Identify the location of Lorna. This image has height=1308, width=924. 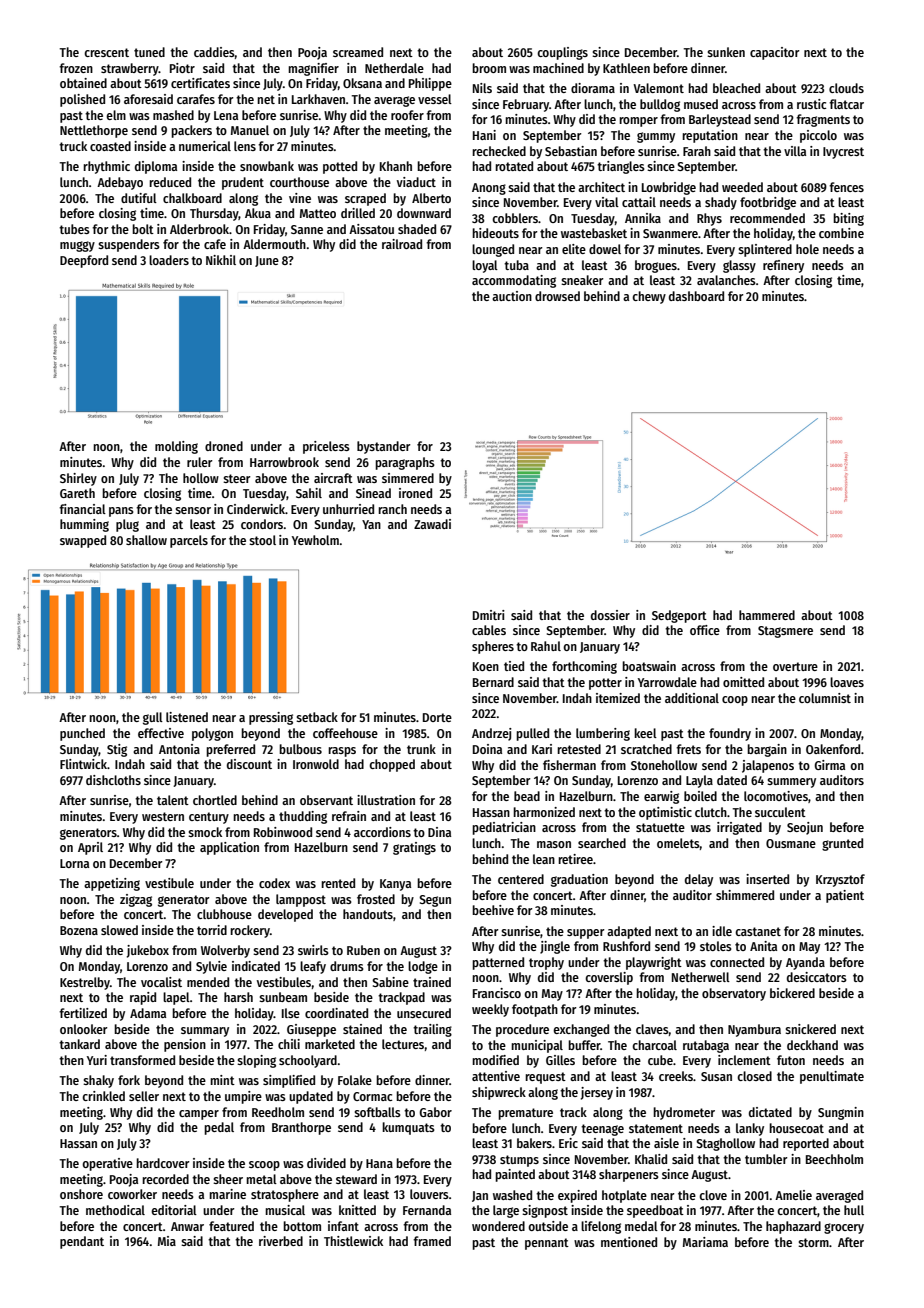
(74, 863).
